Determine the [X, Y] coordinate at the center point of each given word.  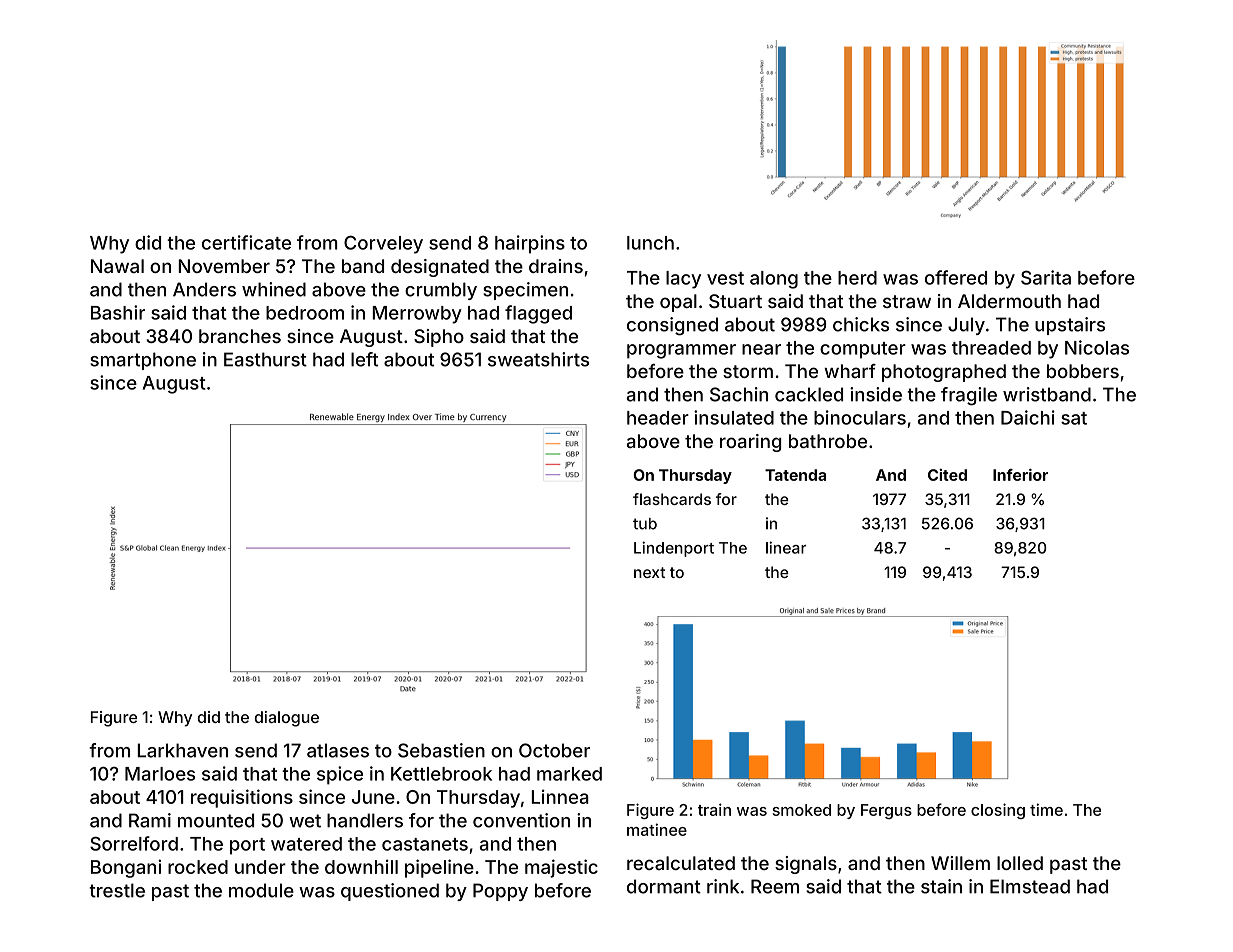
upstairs [1070, 326]
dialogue [287, 719]
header [658, 418]
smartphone [143, 361]
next [649, 572]
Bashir [118, 312]
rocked [198, 867]
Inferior [1020, 474]
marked [569, 774]
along [774, 280]
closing [998, 811]
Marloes [160, 774]
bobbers [1083, 371]
